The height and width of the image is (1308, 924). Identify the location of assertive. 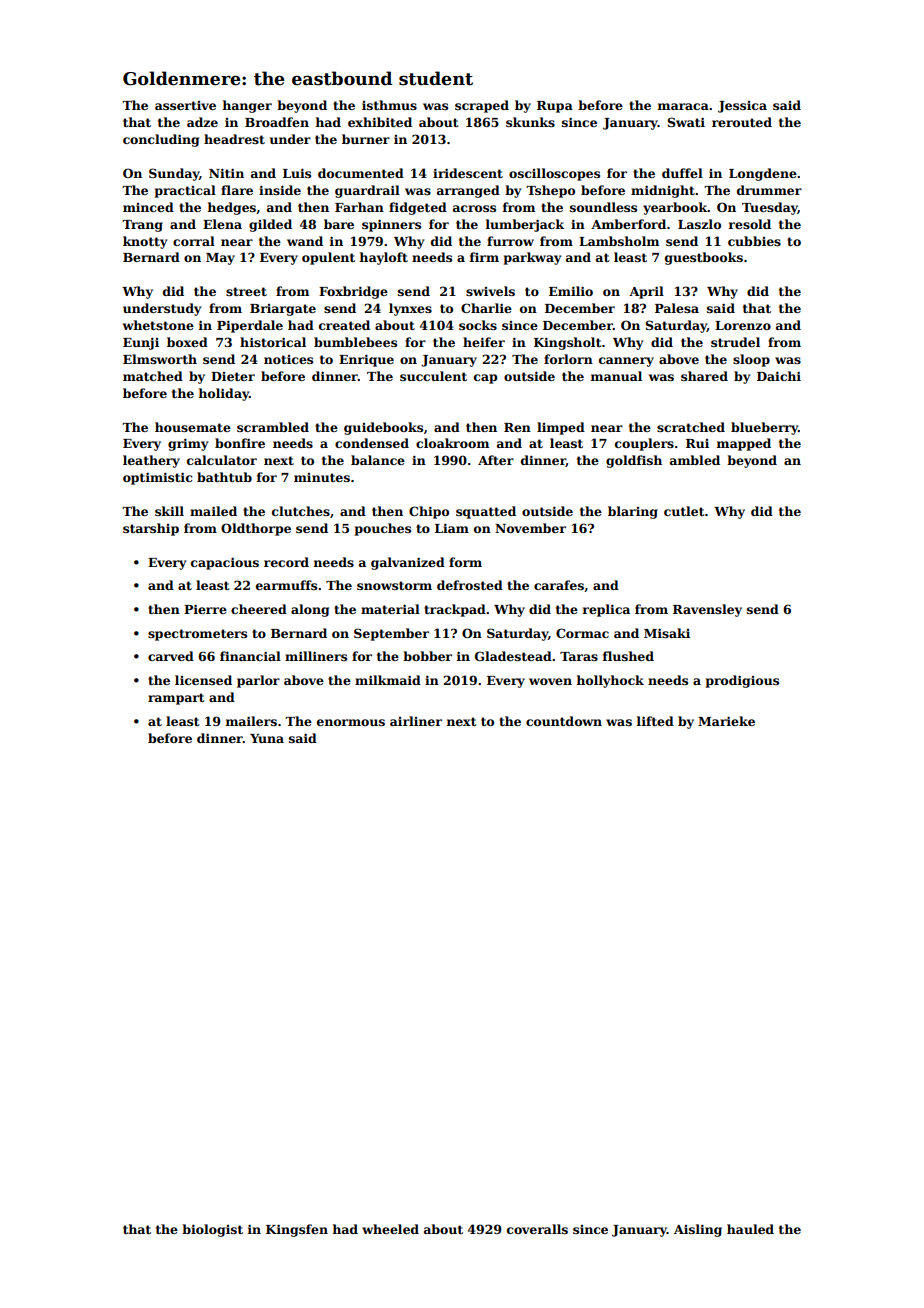
(185, 105).
